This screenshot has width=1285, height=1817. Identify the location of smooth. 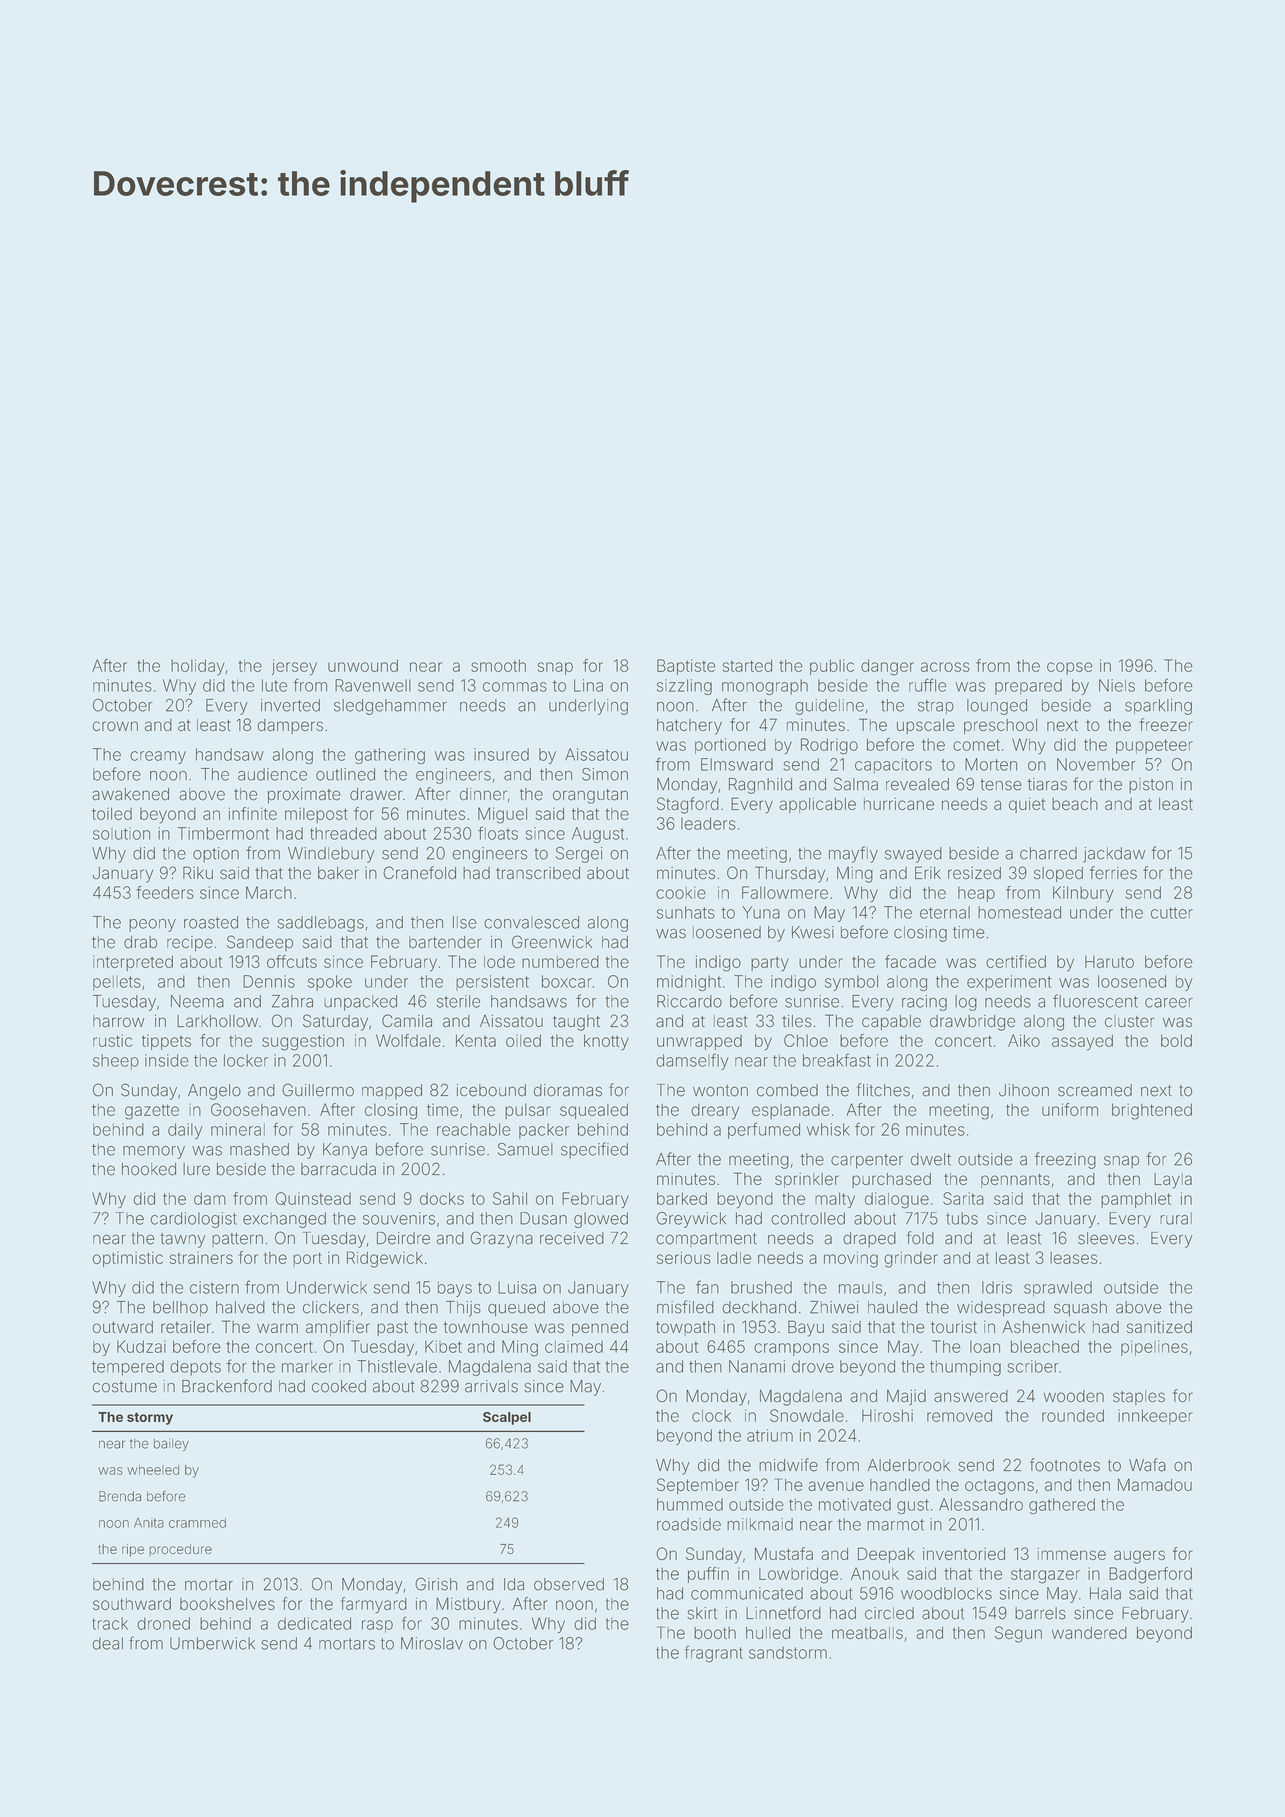
(498, 665).
